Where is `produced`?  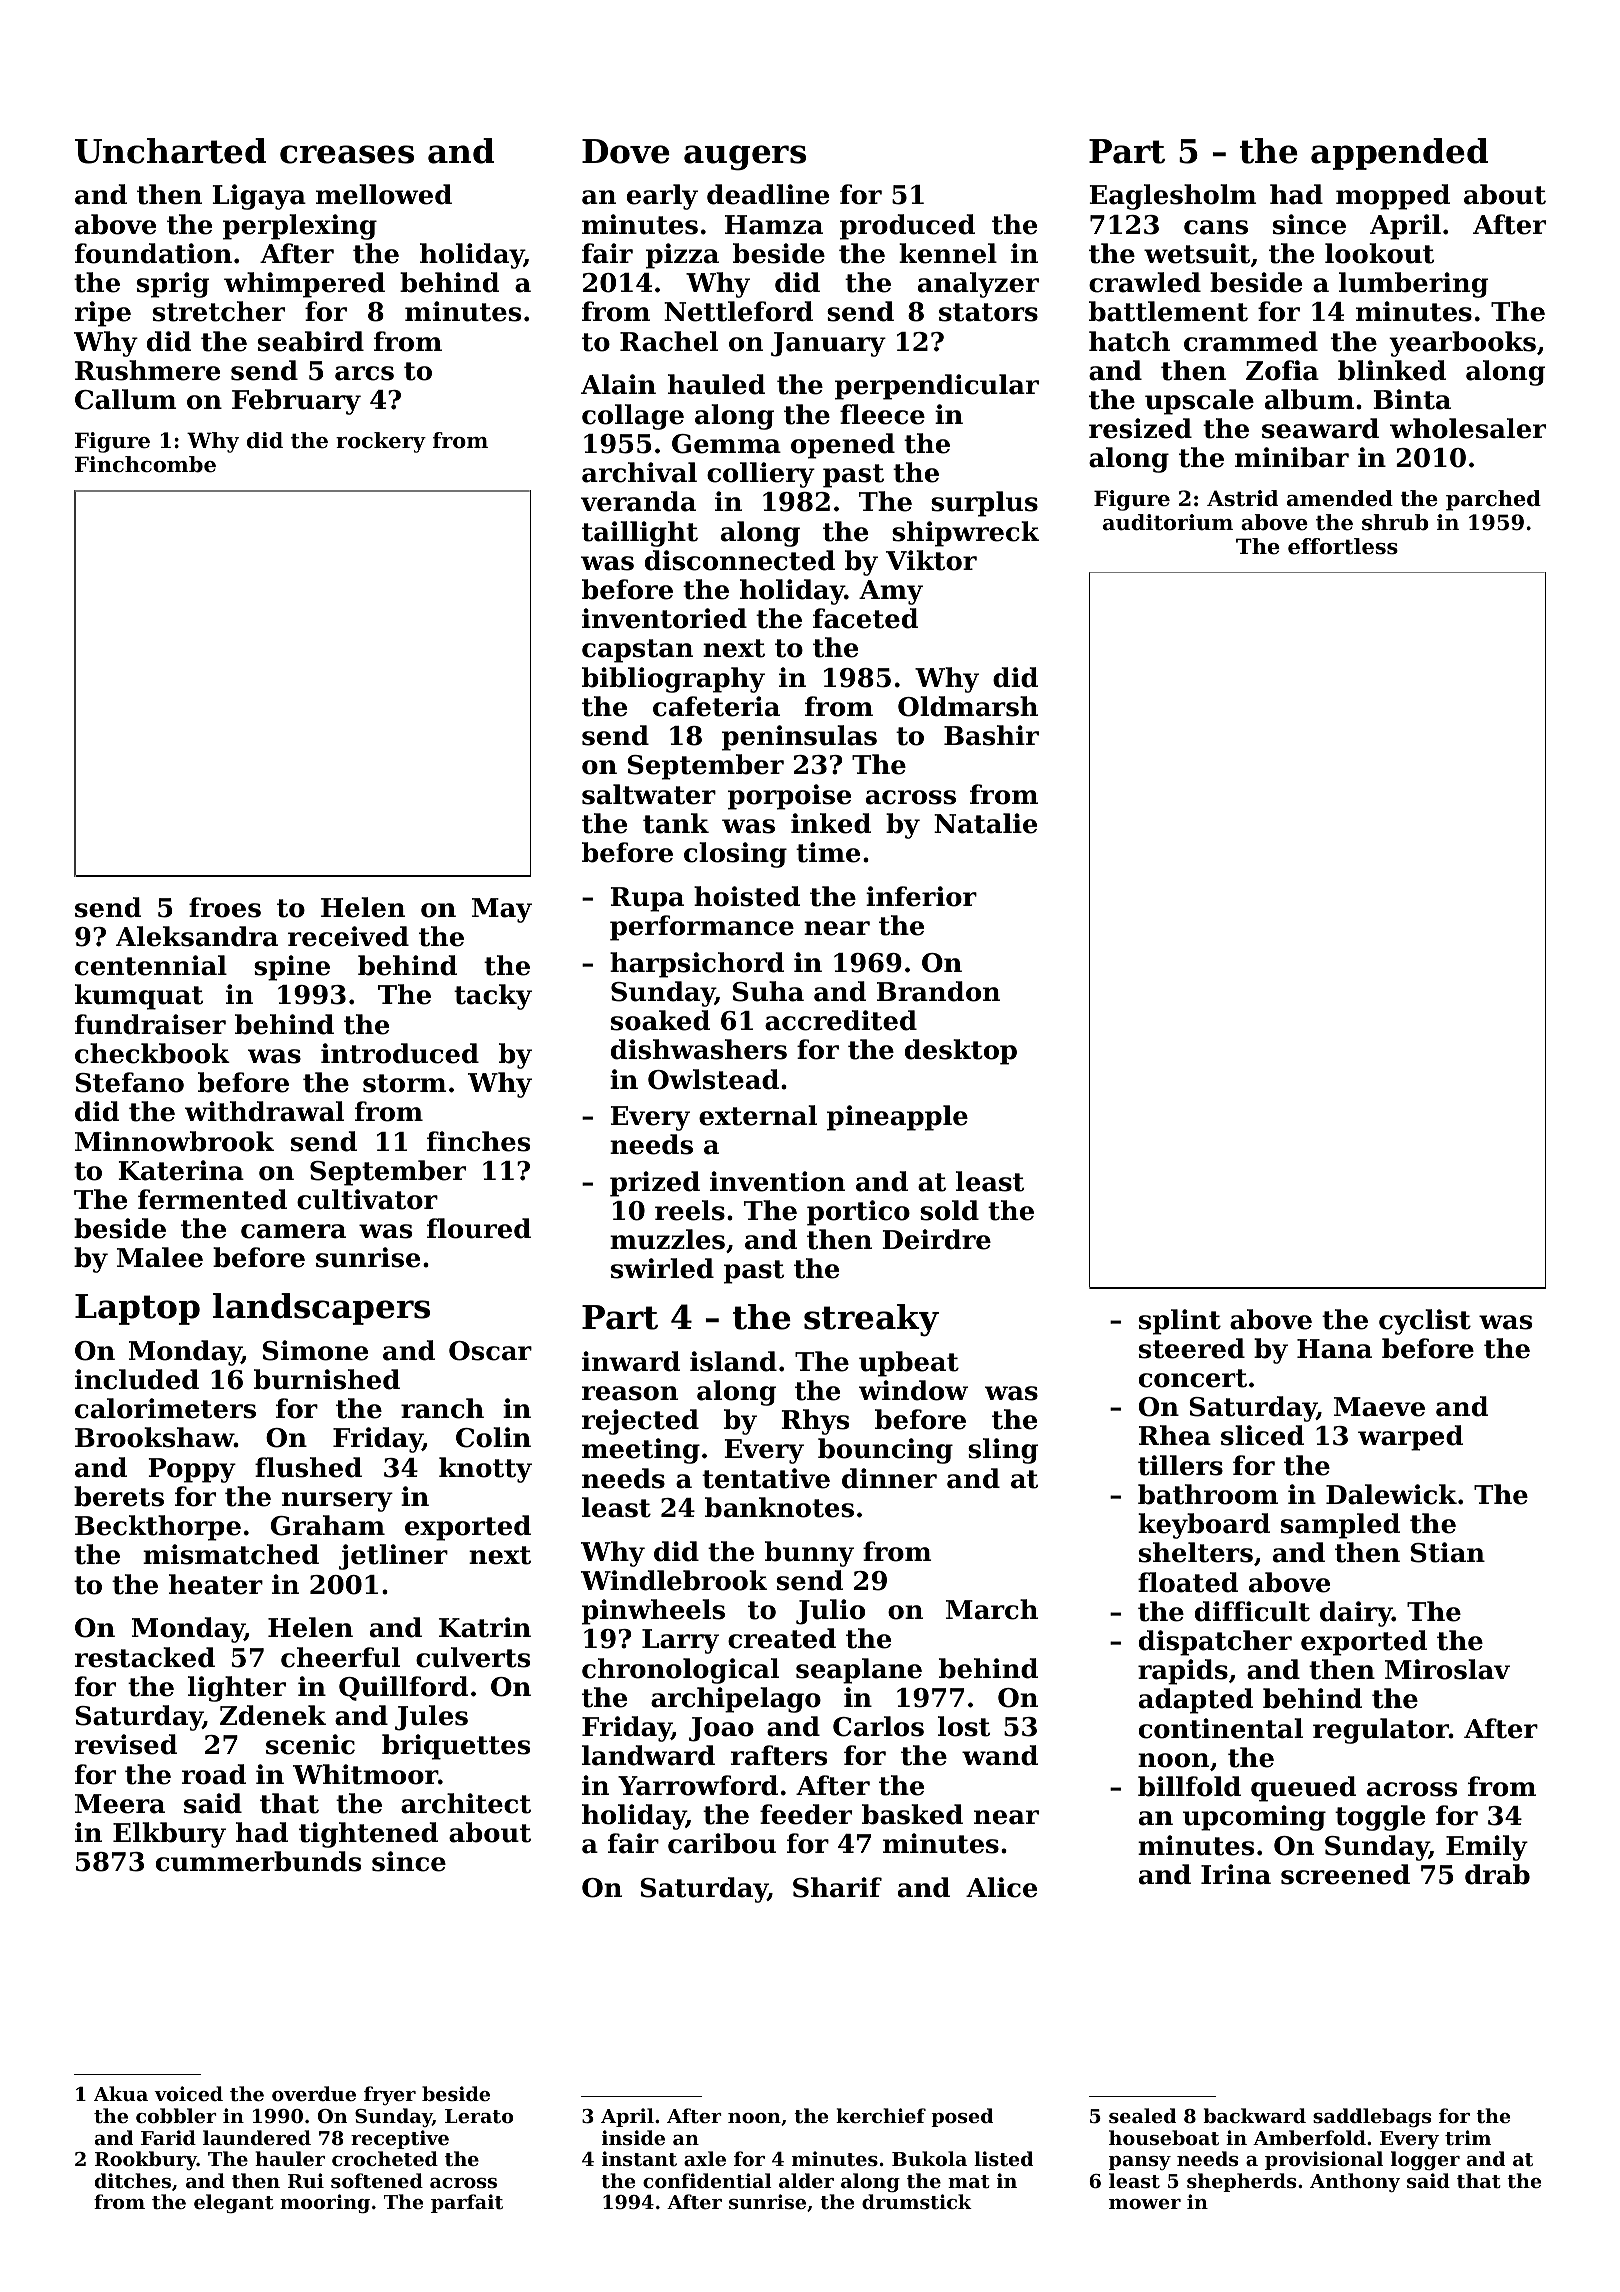
produced is located at coordinates (907, 227).
